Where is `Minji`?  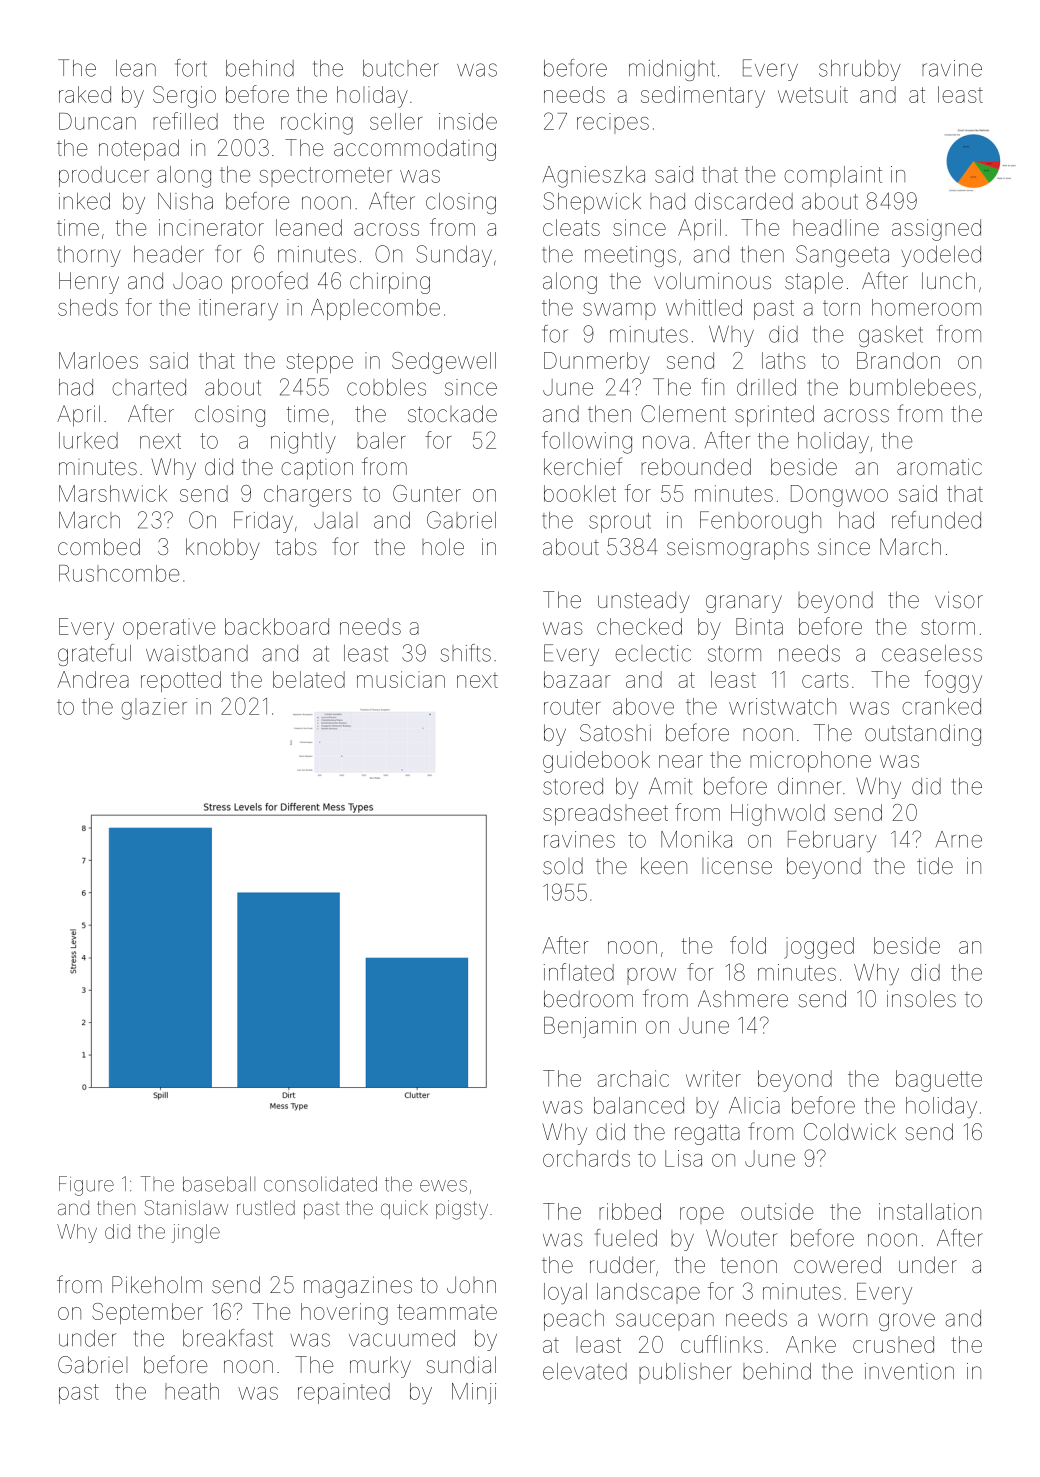 Minji is located at coordinates (474, 1393).
